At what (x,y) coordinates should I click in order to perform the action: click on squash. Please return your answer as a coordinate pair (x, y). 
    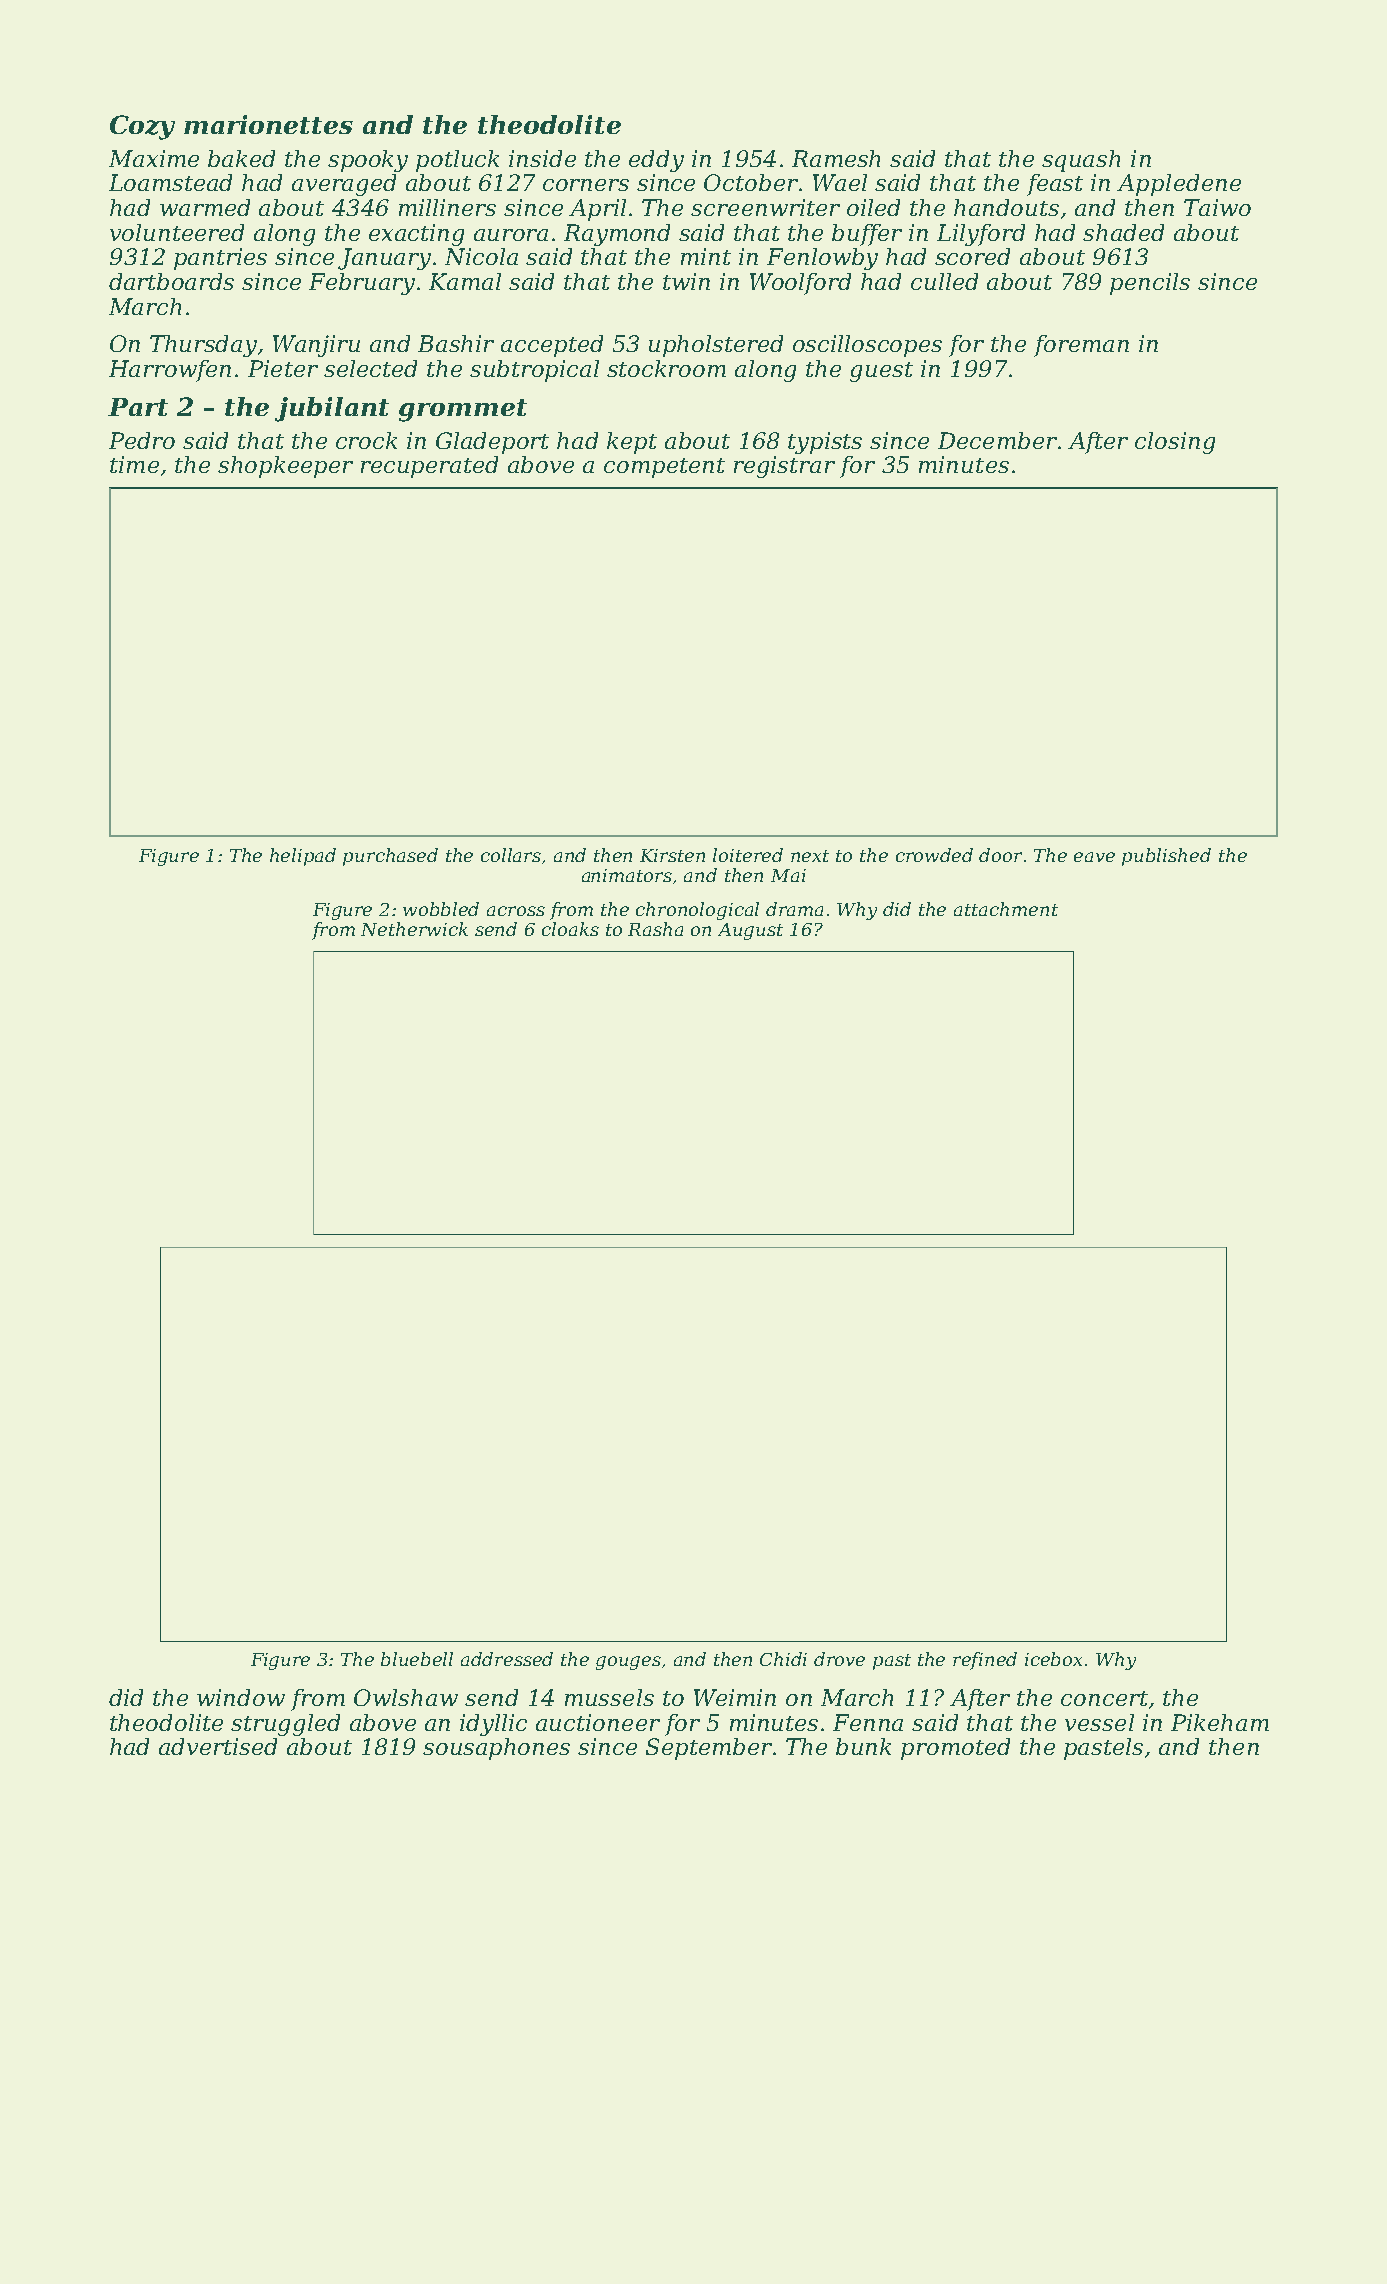
    Looking at the image, I should click on (1081, 161).
